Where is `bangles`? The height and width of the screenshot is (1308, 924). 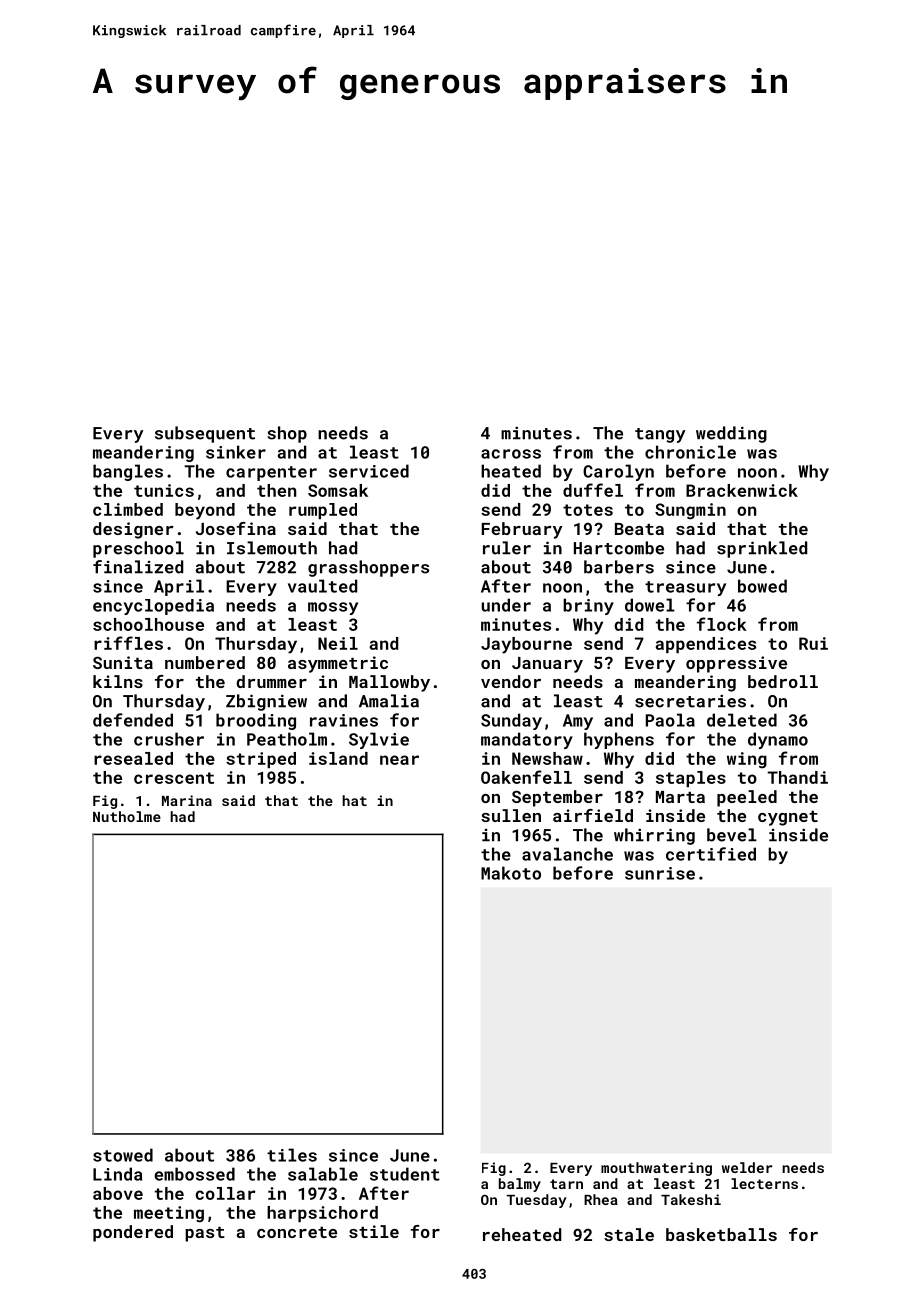 bangles is located at coordinates (128, 472).
